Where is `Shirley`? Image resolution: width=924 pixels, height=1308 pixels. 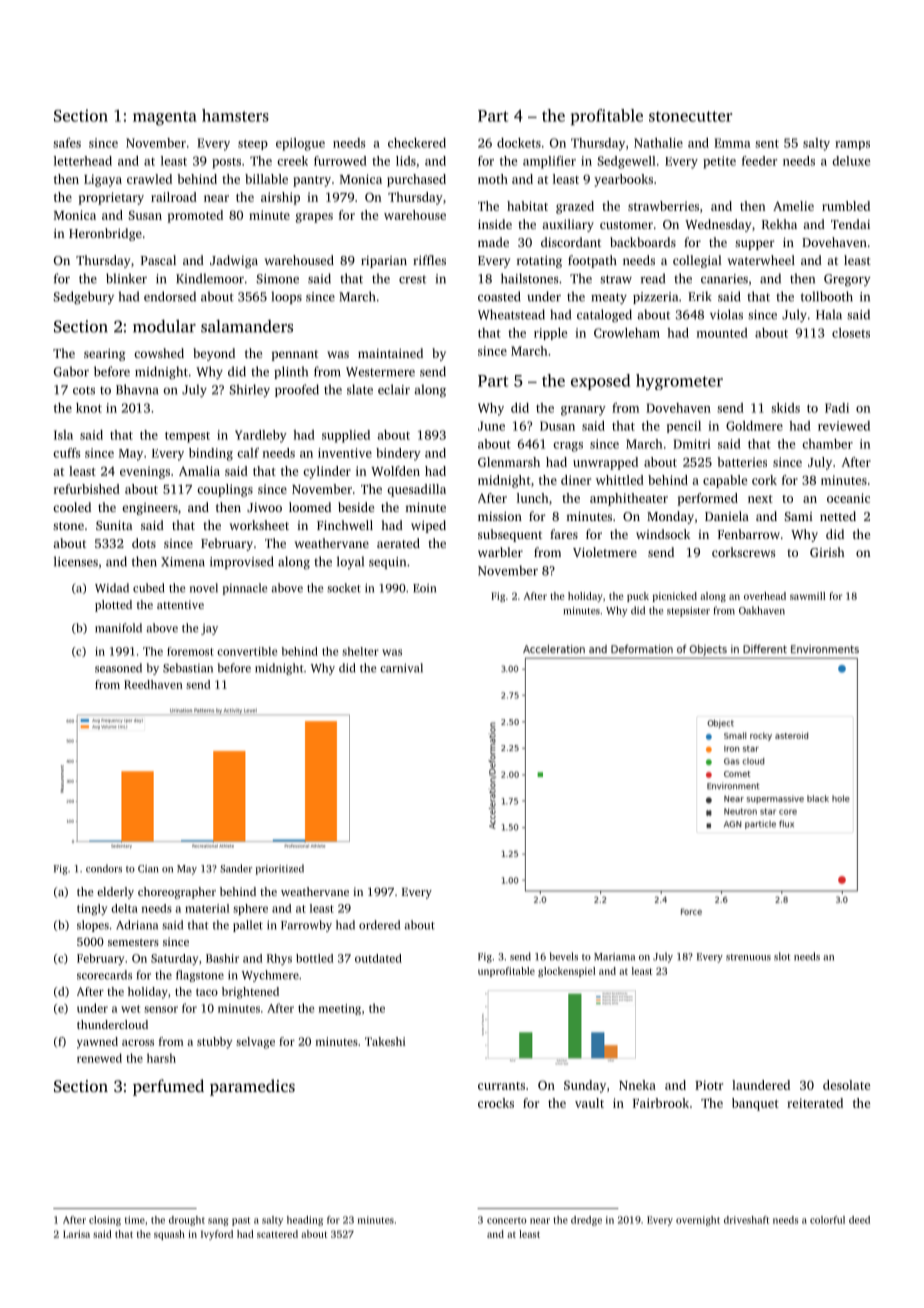
Shirley is located at coordinates (250, 390).
